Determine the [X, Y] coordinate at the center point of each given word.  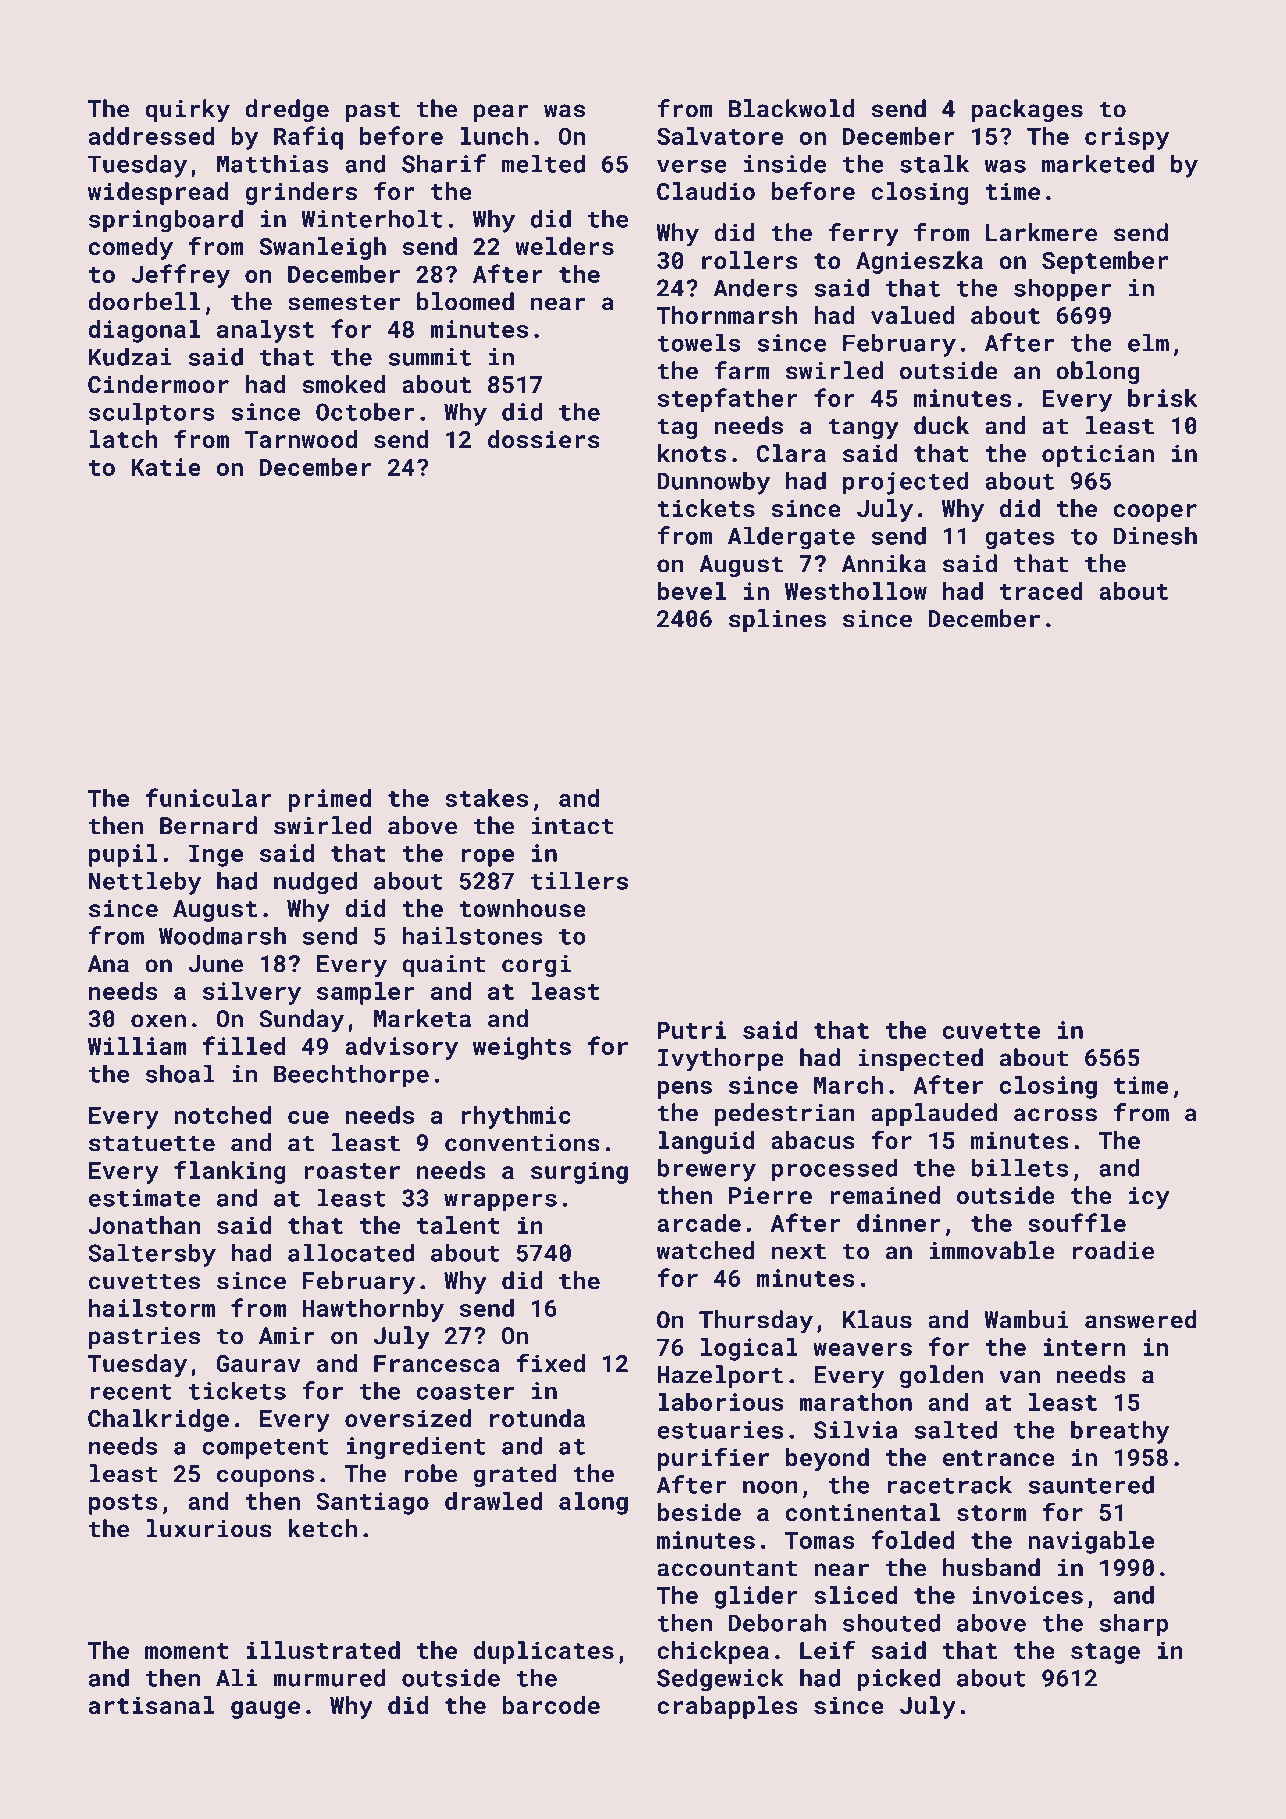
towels [699, 342]
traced [1041, 591]
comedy [131, 248]
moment [187, 1651]
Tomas [820, 1540]
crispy [1127, 138]
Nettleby [145, 883]
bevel [692, 591]
